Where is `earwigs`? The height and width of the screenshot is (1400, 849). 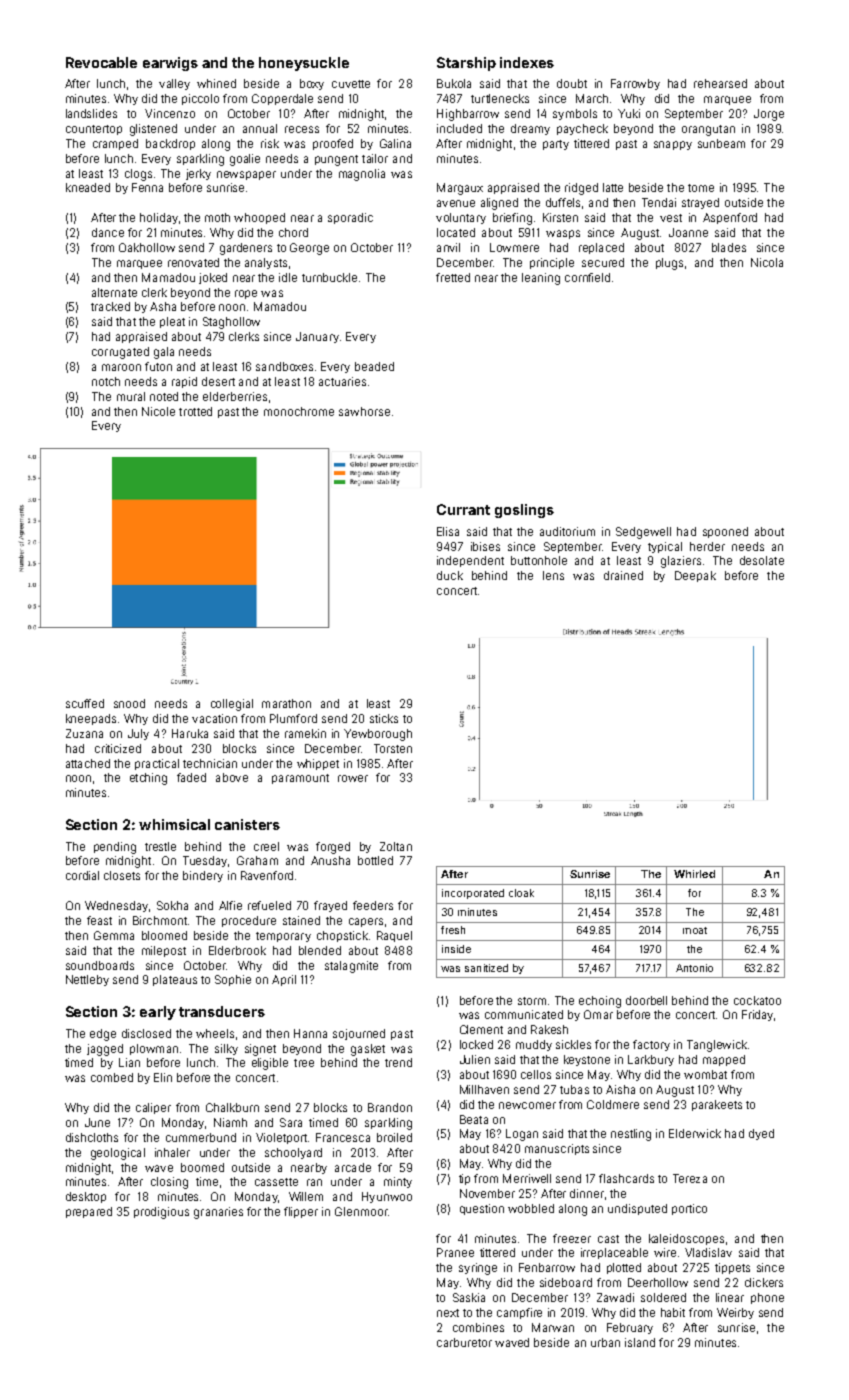 earwigs is located at coordinates (170, 64).
